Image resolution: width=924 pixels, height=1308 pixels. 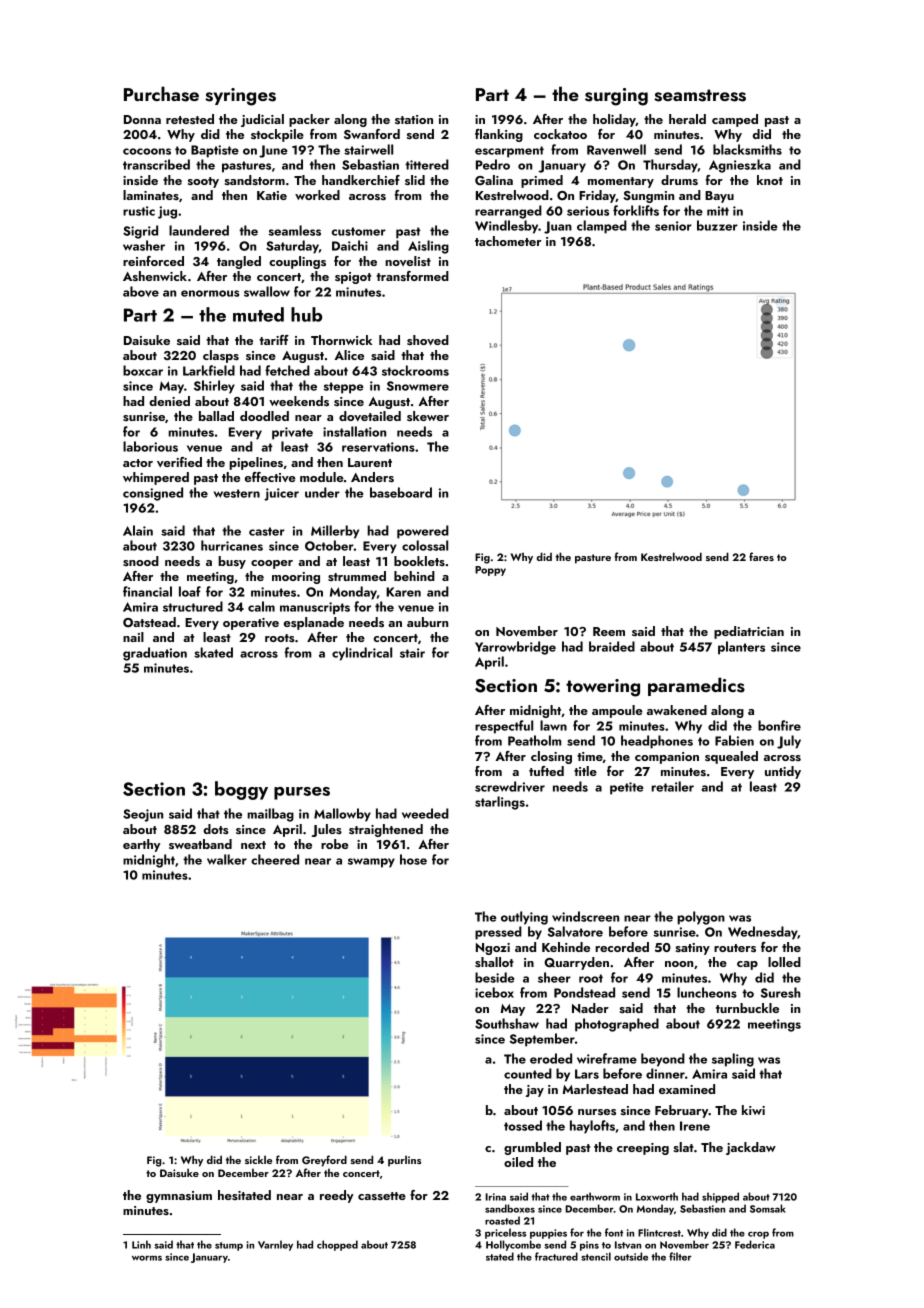 What do you see at coordinates (490, 571) in the image?
I see `Poppy` at bounding box center [490, 571].
